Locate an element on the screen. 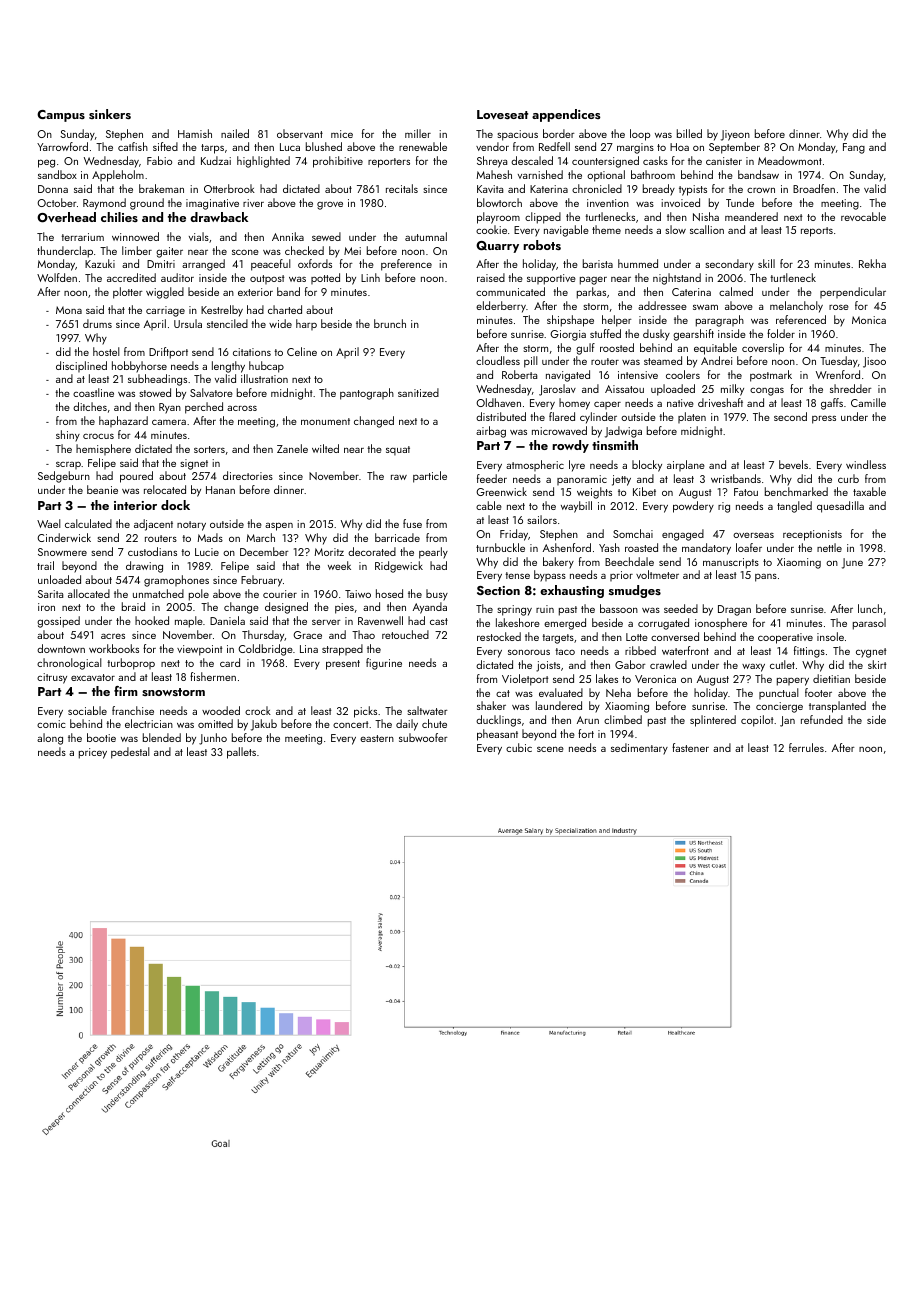  eastern is located at coordinates (377, 738).
